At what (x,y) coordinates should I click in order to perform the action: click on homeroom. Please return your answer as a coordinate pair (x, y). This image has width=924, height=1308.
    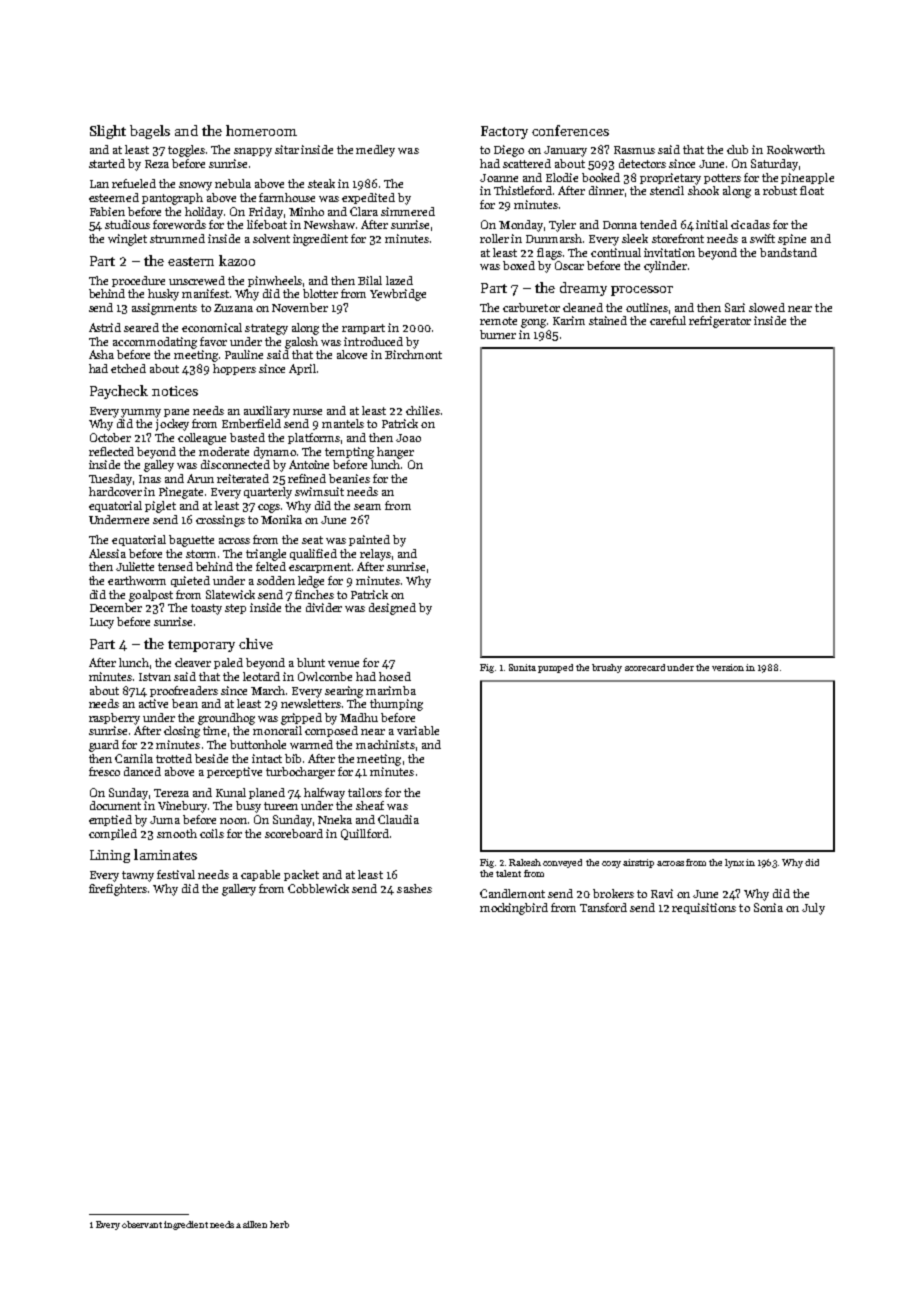
    Looking at the image, I should click on (261, 130).
